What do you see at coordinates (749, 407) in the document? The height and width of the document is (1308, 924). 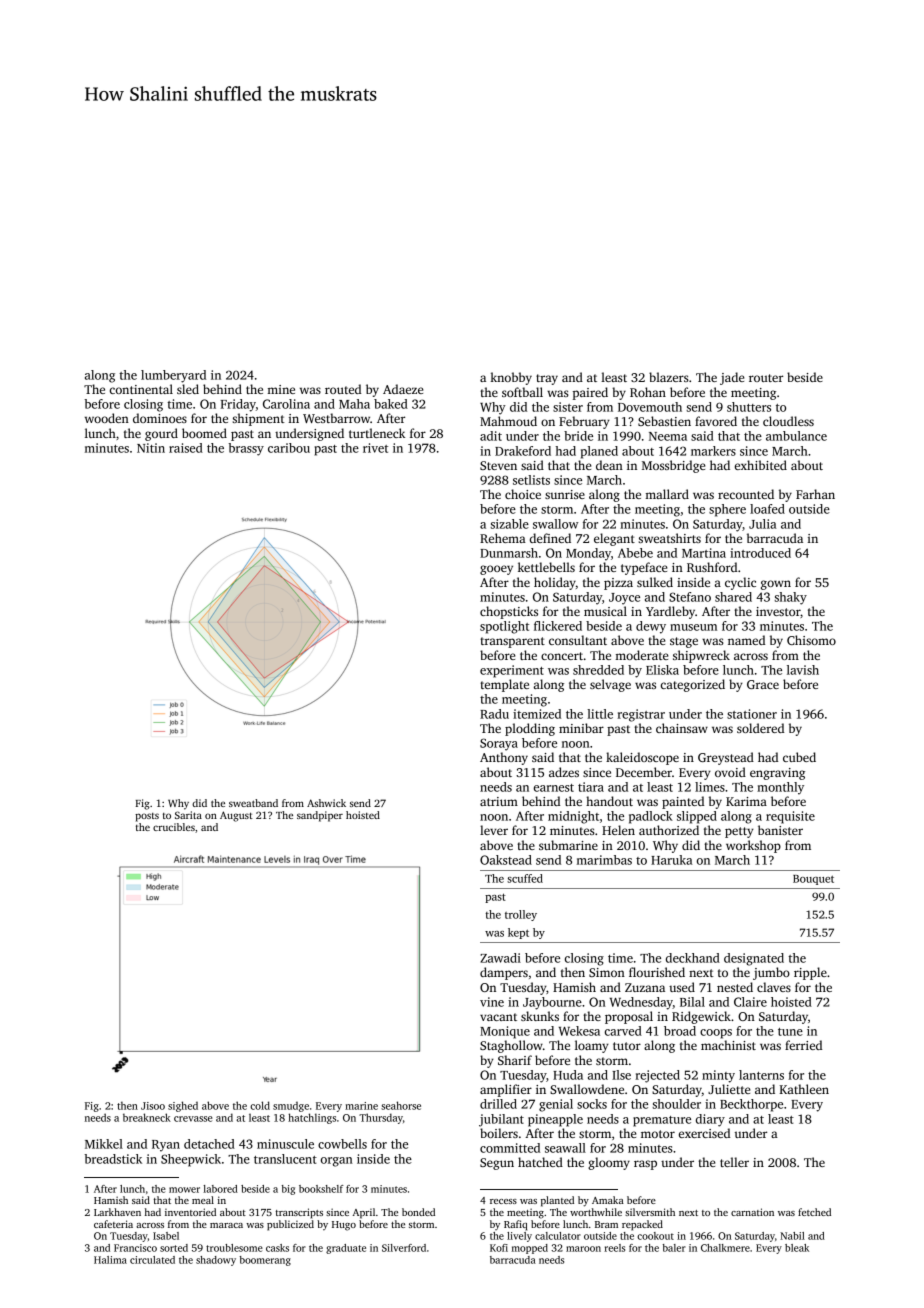 I see `shutters` at bounding box center [749, 407].
